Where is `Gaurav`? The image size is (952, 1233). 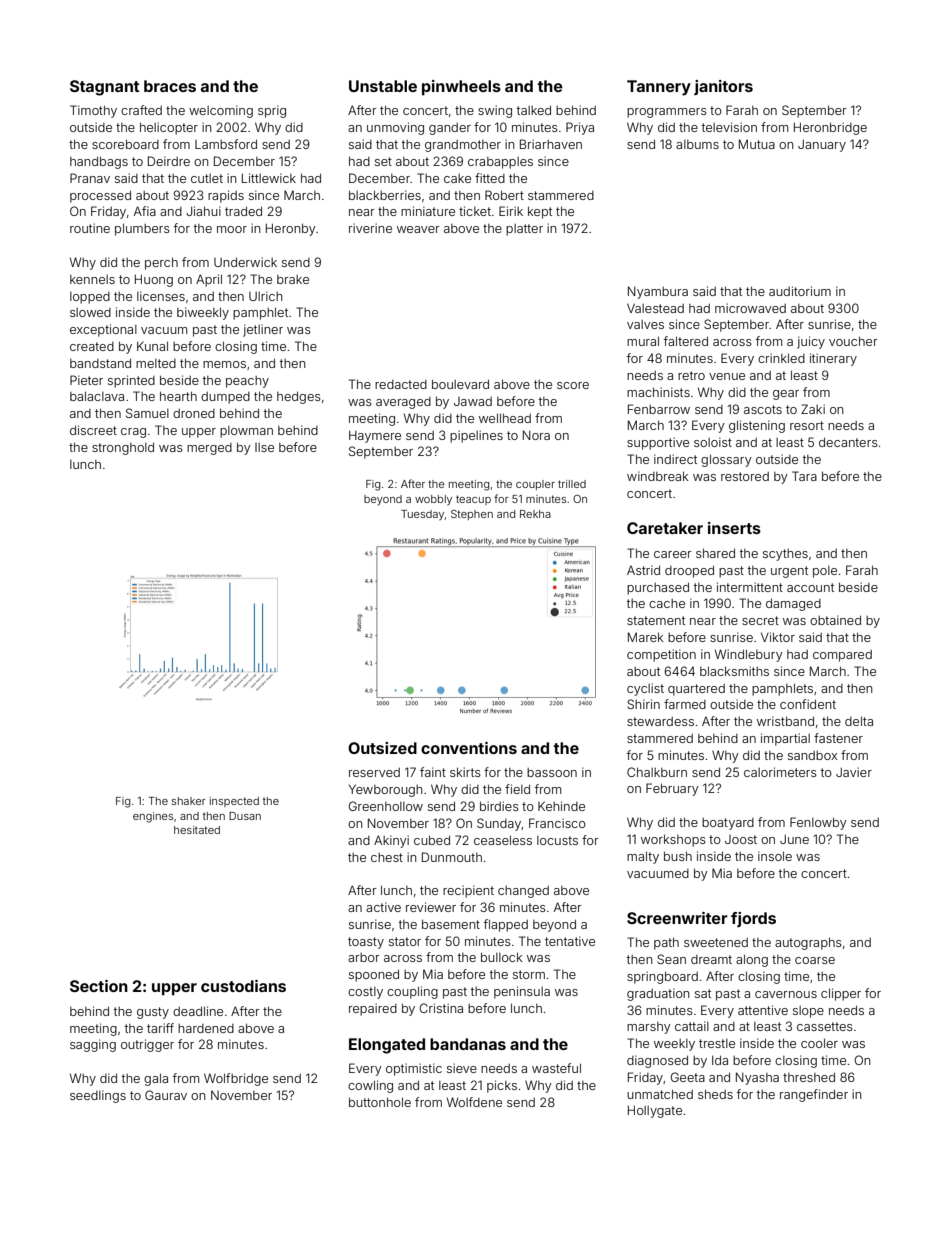
Gaurav is located at coordinates (166, 1095).
